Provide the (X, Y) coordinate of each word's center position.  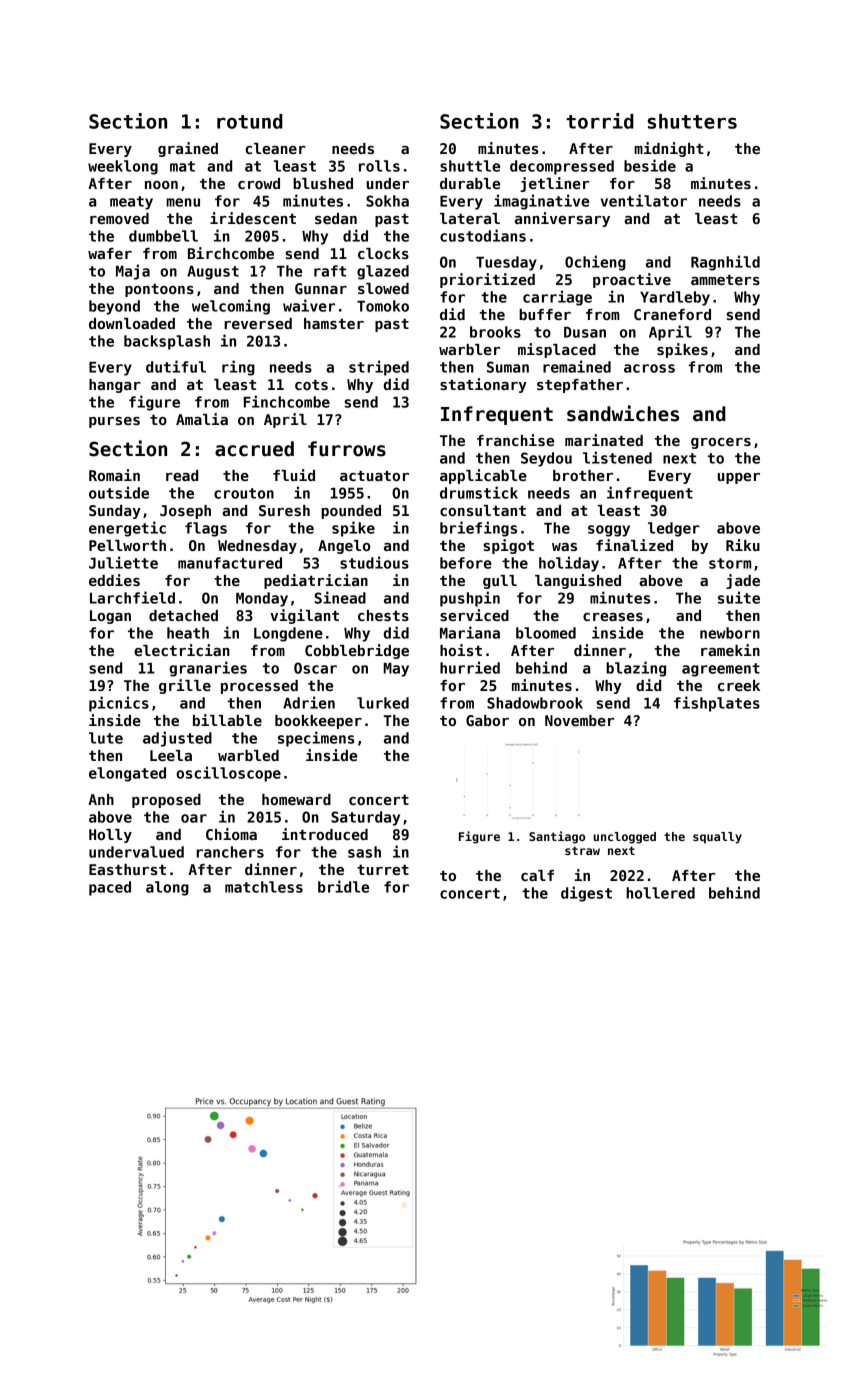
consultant (483, 510)
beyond (114, 307)
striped (379, 368)
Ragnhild (725, 263)
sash (364, 852)
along (167, 888)
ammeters (725, 279)
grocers (721, 443)
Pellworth (127, 545)
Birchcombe (231, 253)
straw (582, 850)
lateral (470, 218)
